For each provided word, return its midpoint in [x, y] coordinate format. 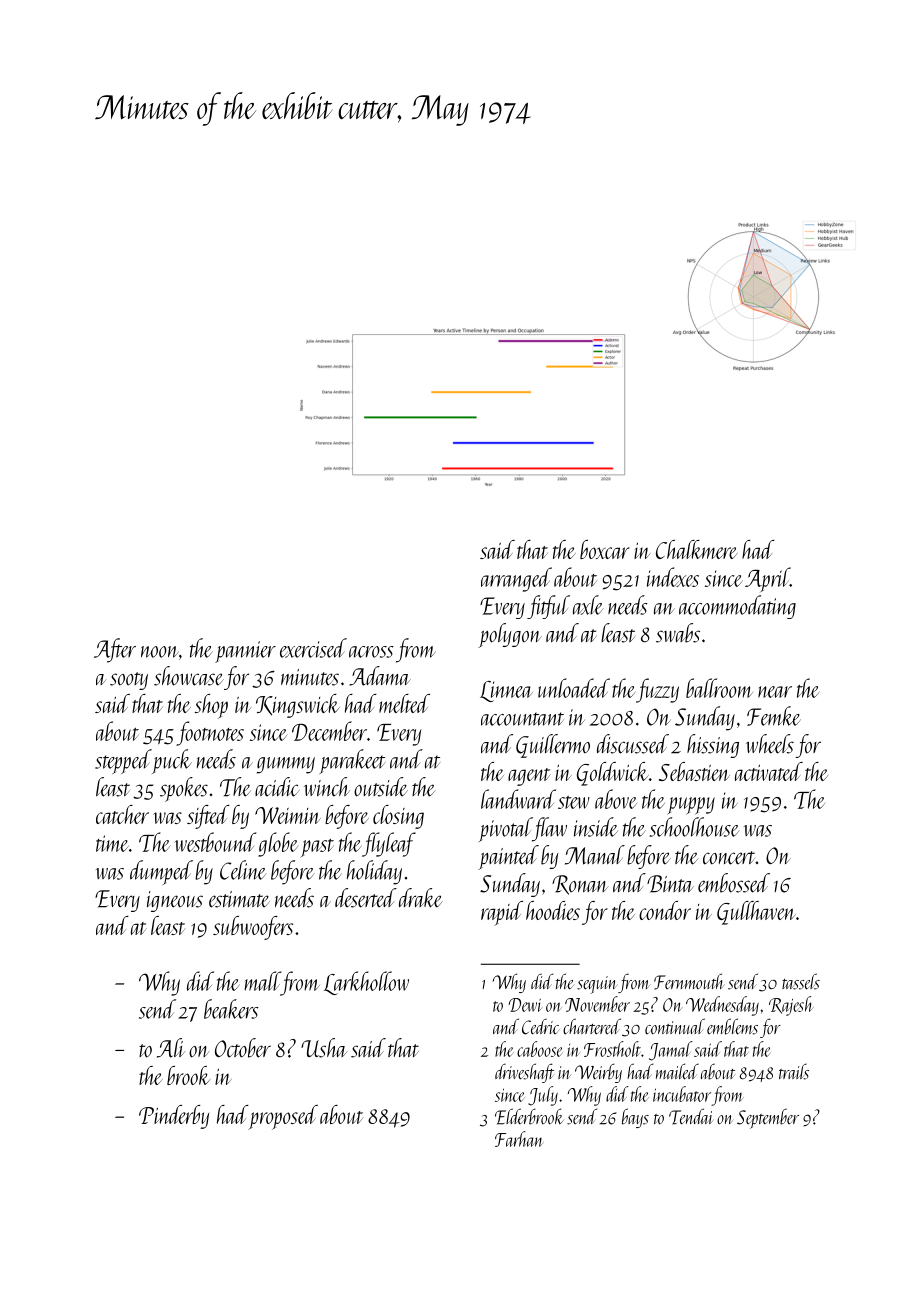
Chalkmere [697, 549]
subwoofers [253, 928]
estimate [239, 899]
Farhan [519, 1139]
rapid [502, 913]
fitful [548, 607]
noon [160, 652]
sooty [129, 681]
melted [404, 703]
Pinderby [174, 1117]
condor [665, 910]
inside [596, 827]
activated [769, 771]
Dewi [525, 1005]
